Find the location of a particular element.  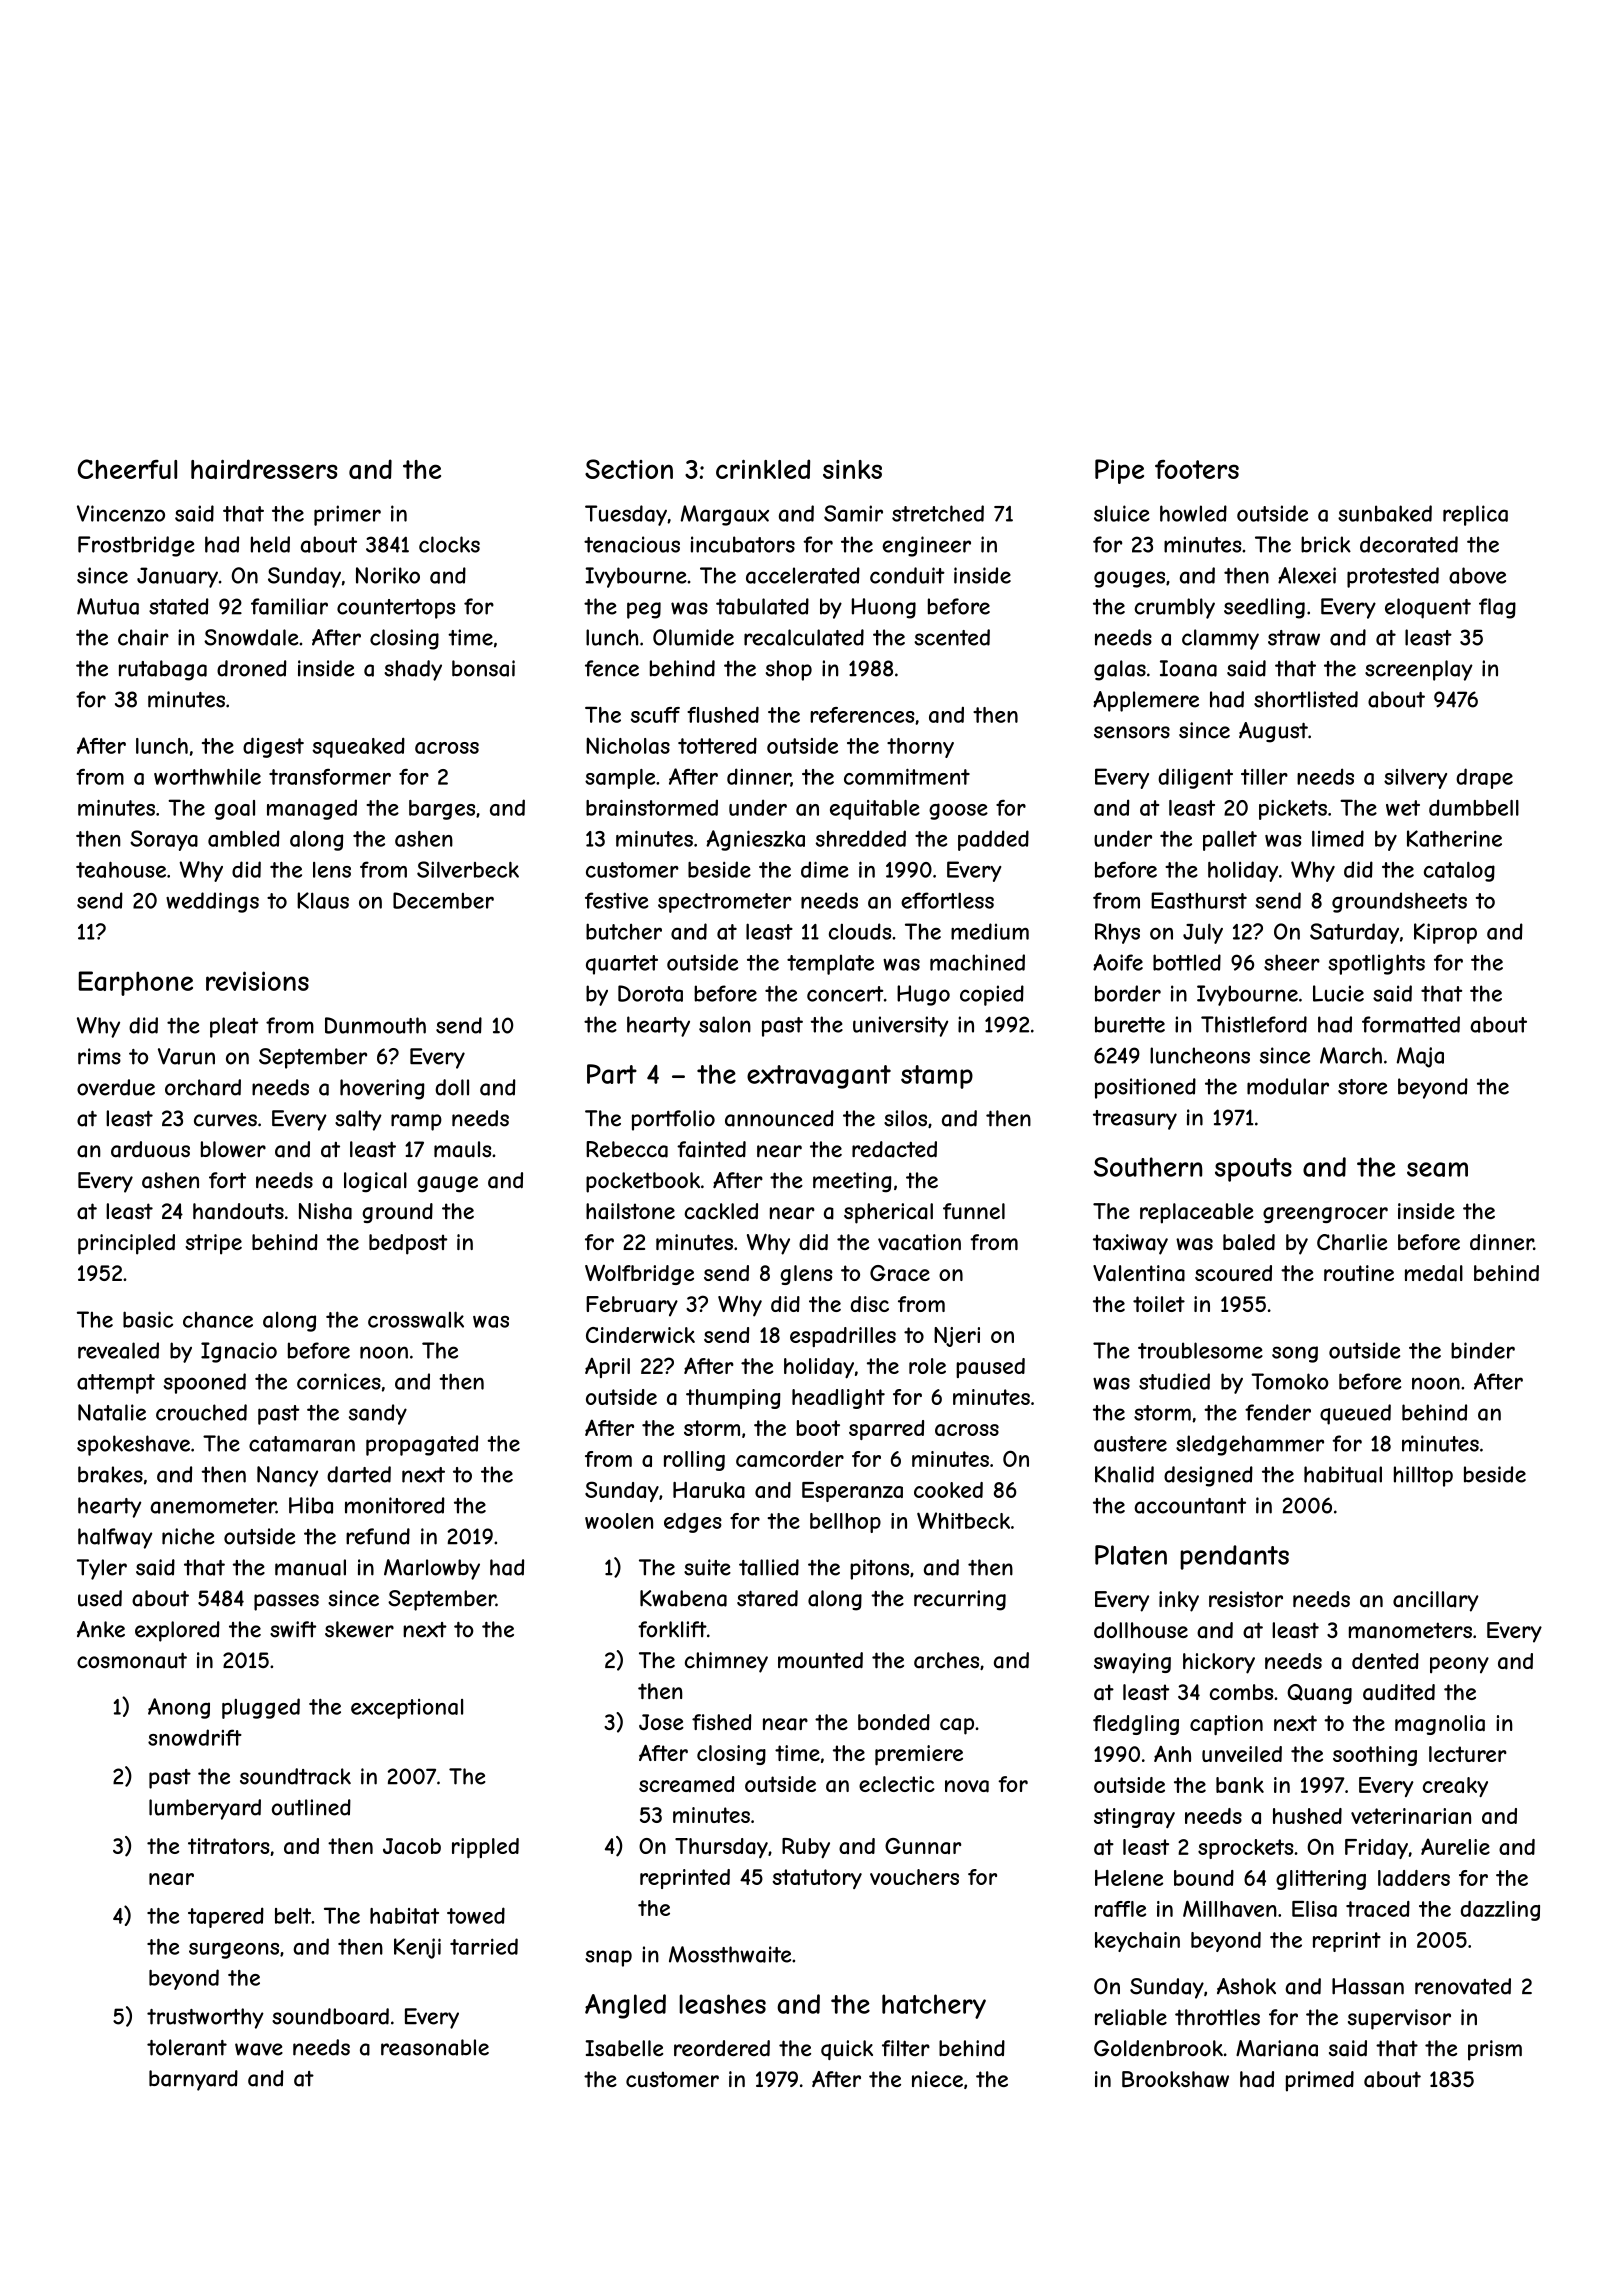

screamed is located at coordinates (687, 1784).
